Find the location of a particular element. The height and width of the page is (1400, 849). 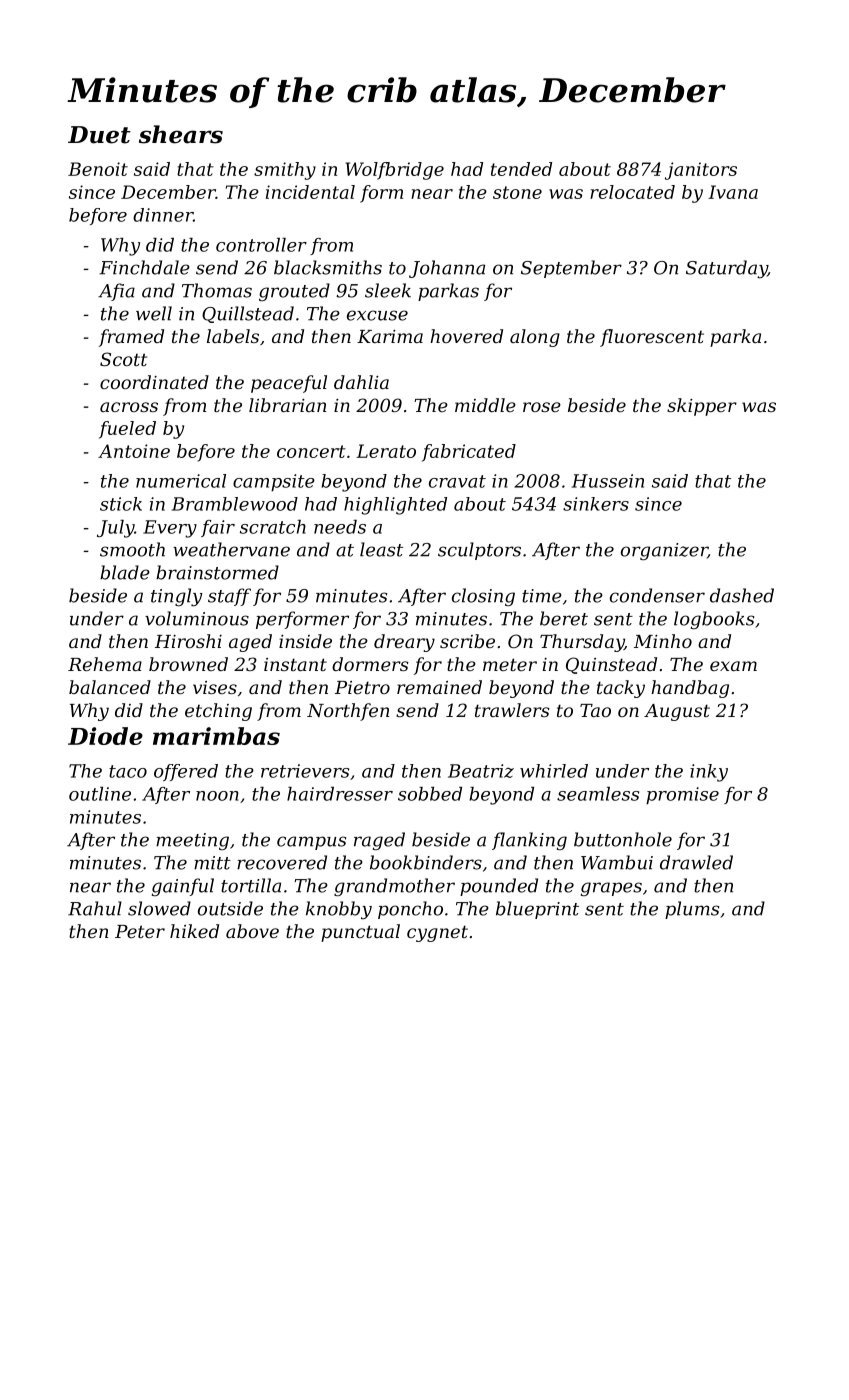

organizer is located at coordinates (664, 551).
